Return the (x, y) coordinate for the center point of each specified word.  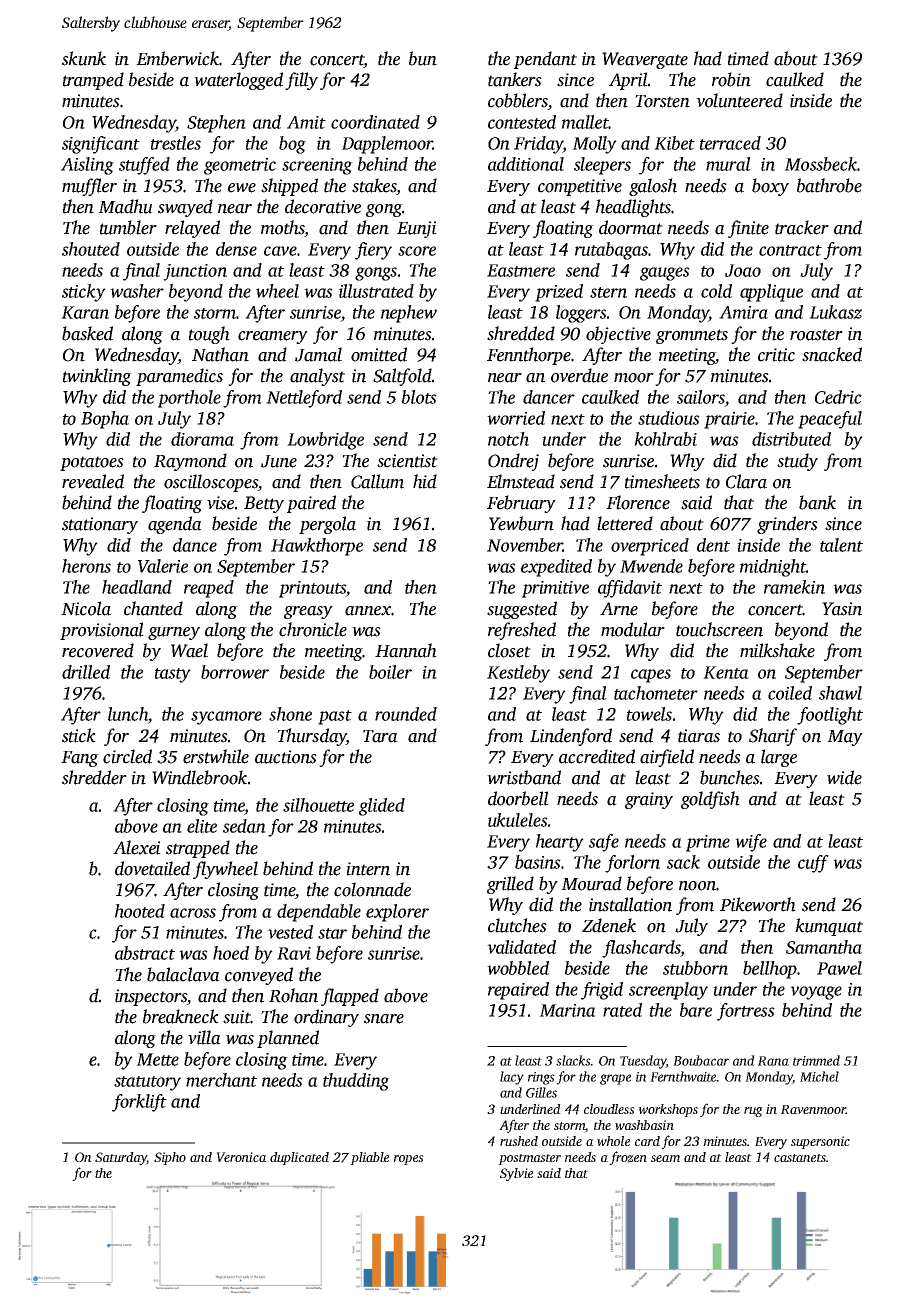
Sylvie (516, 1174)
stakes (374, 185)
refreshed (522, 631)
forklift (139, 1103)
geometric (240, 166)
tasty (173, 675)
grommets (692, 336)
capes (651, 676)
